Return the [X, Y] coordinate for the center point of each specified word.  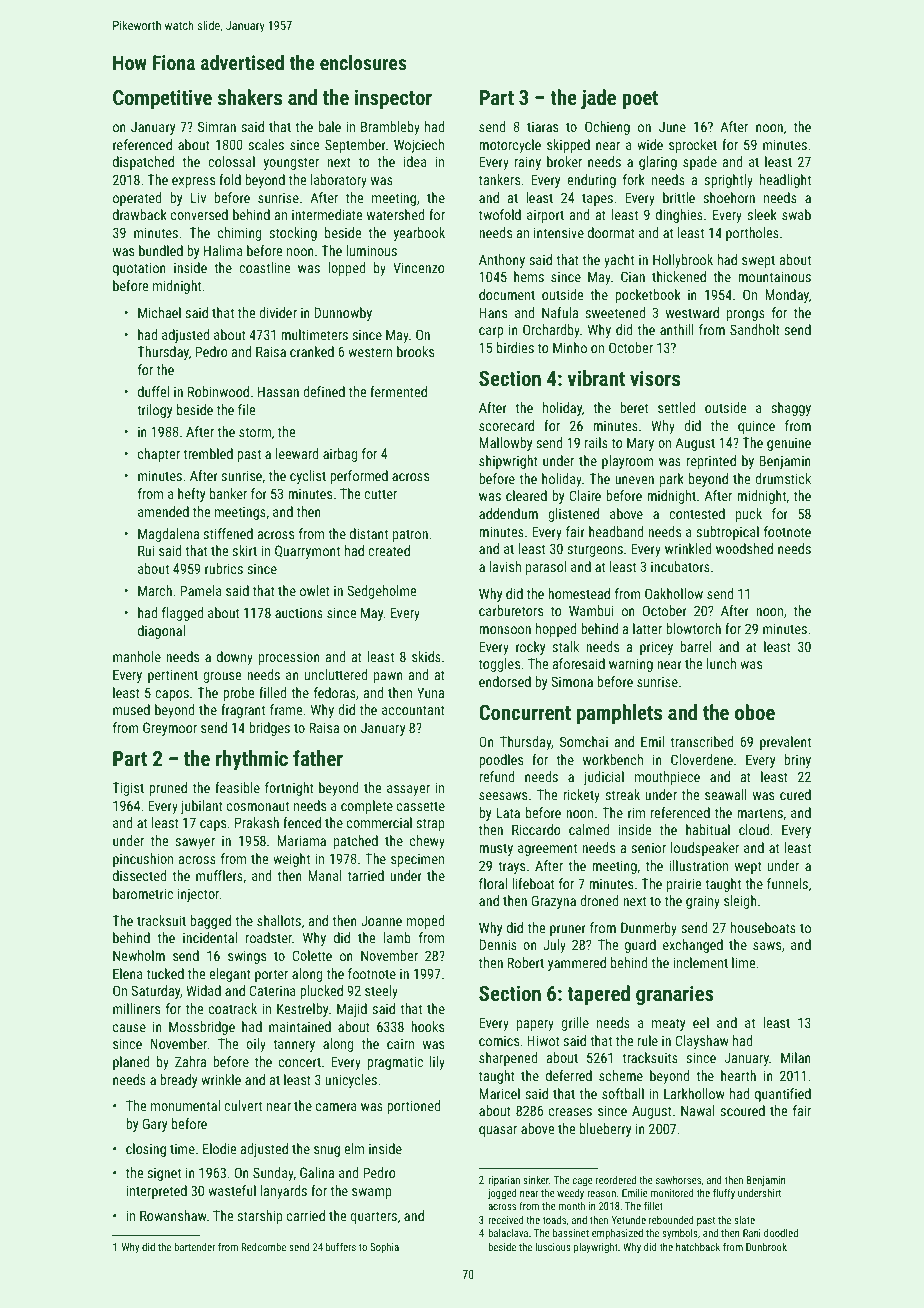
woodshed [744, 548]
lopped [346, 269]
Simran [217, 126]
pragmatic [395, 1063]
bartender [195, 1247]
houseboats [763, 927]
